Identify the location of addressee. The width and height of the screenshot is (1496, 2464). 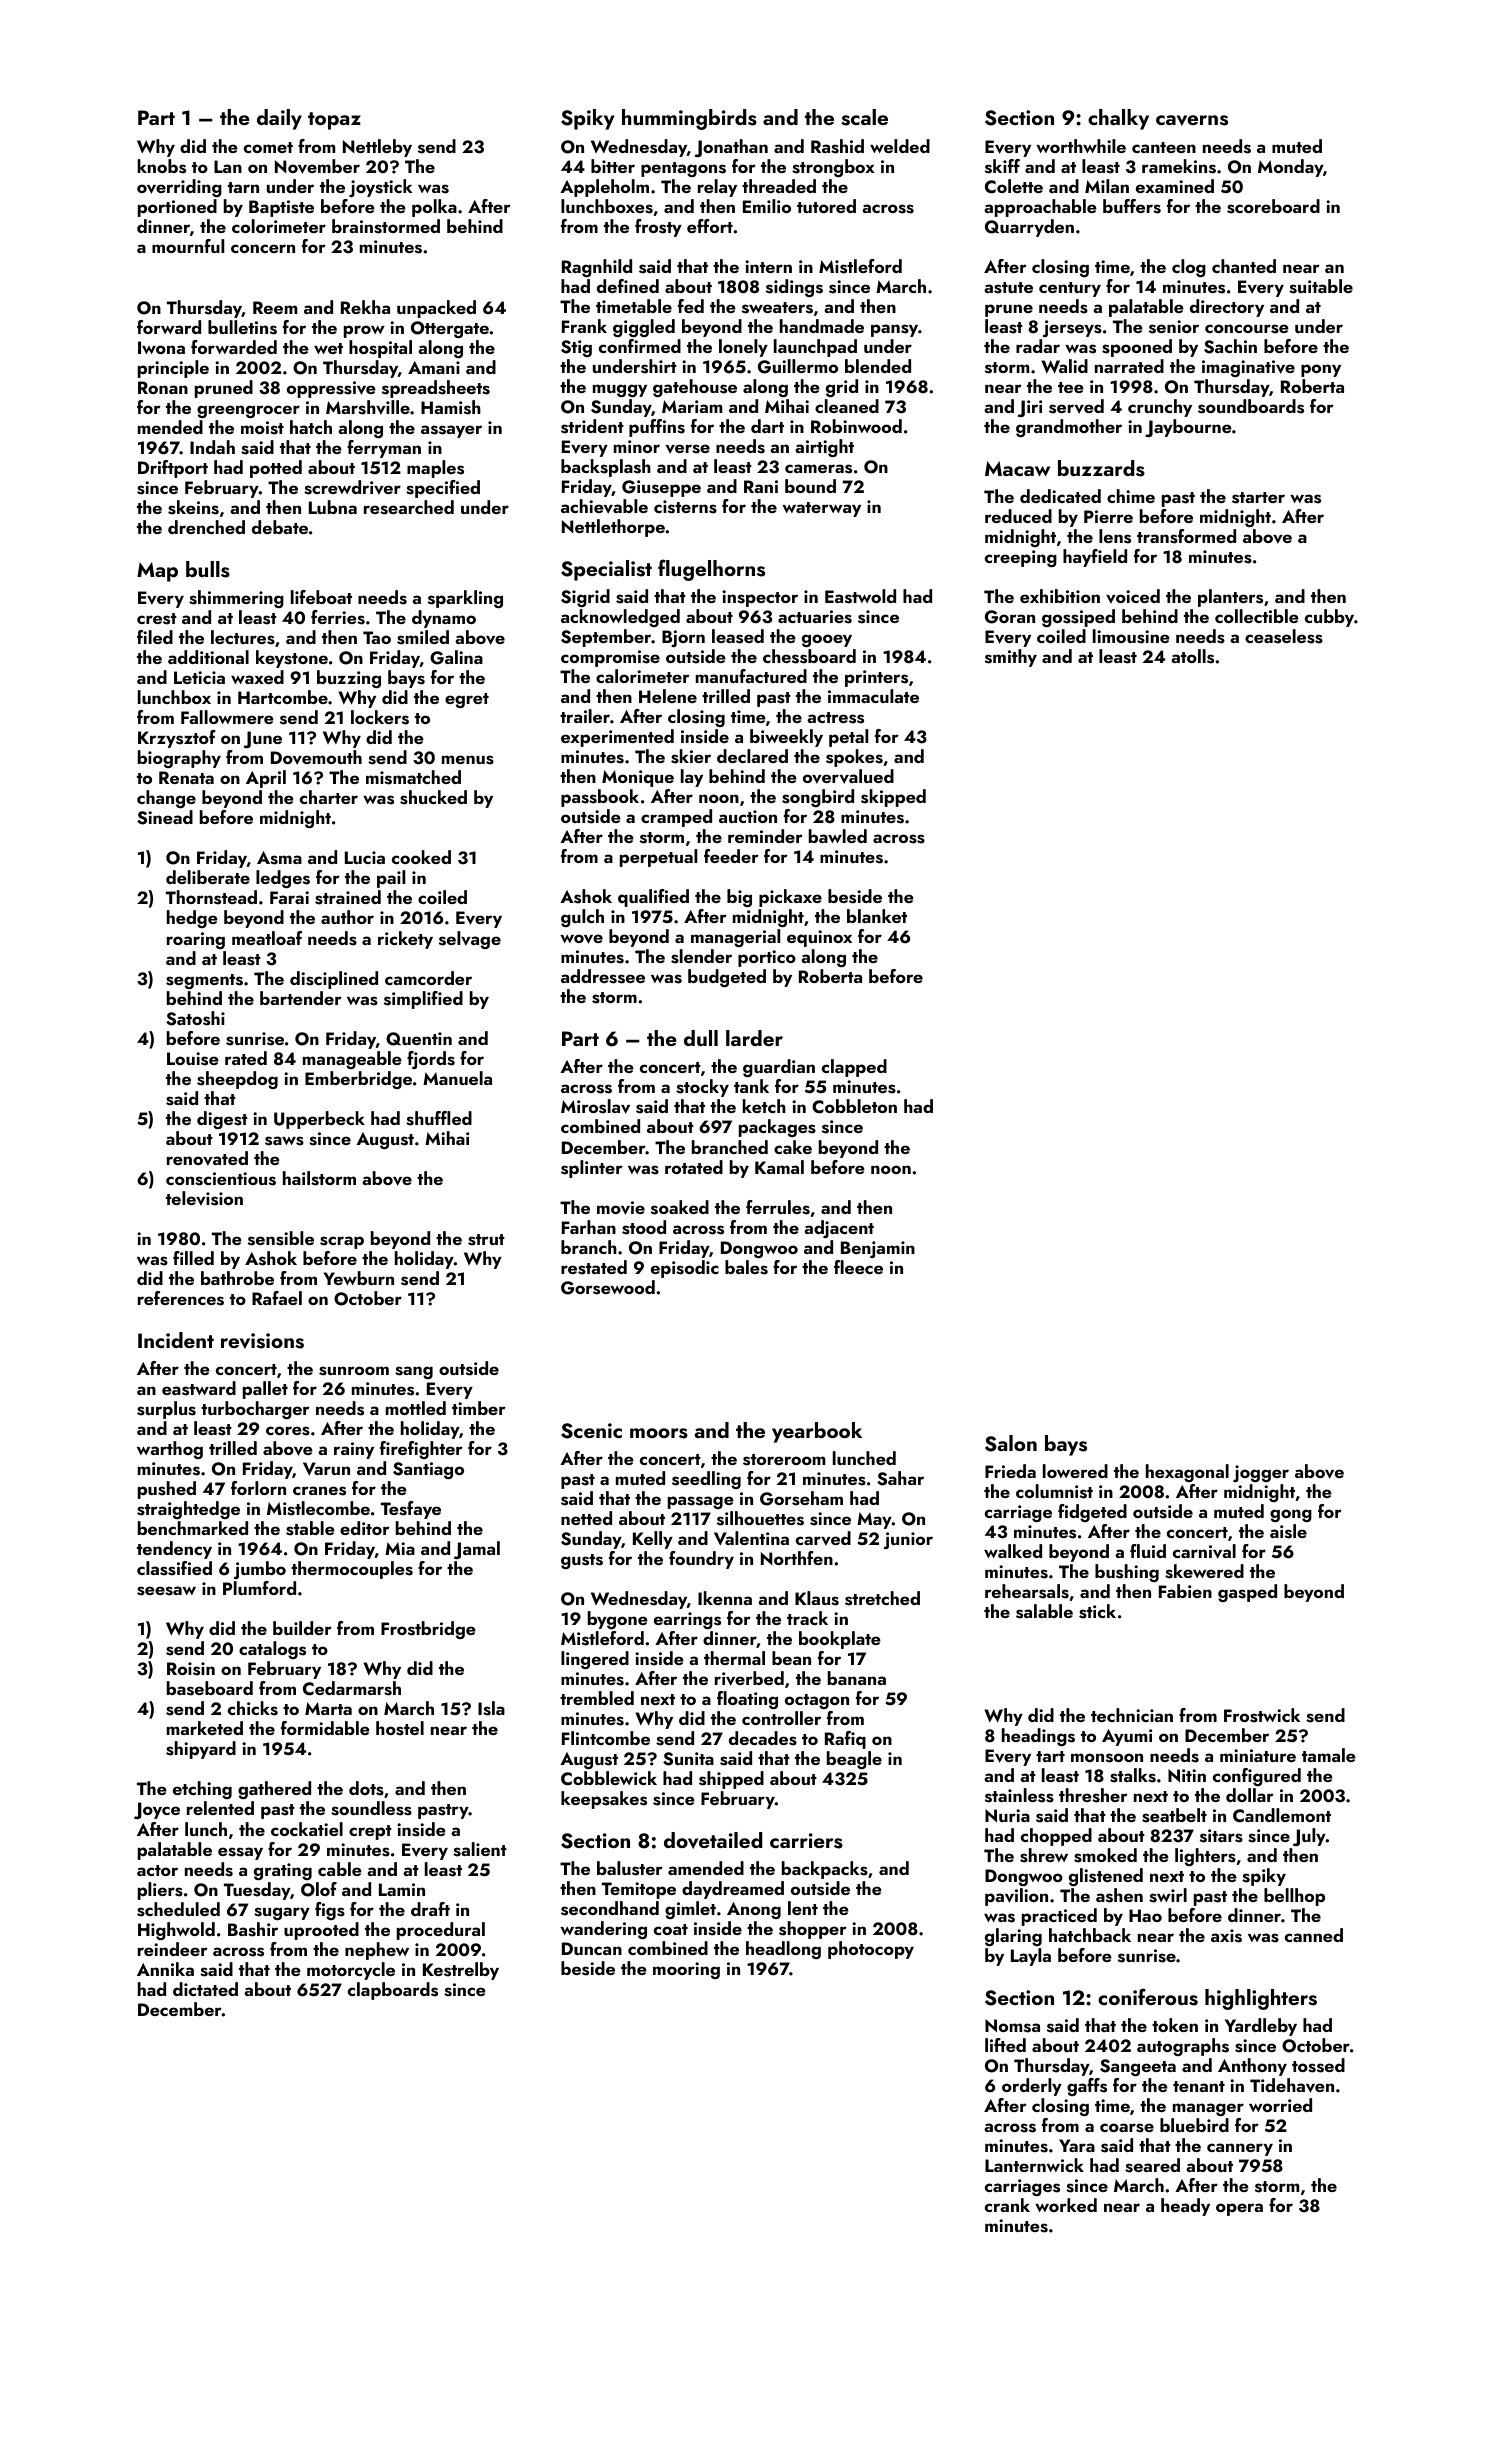
(603, 976).
